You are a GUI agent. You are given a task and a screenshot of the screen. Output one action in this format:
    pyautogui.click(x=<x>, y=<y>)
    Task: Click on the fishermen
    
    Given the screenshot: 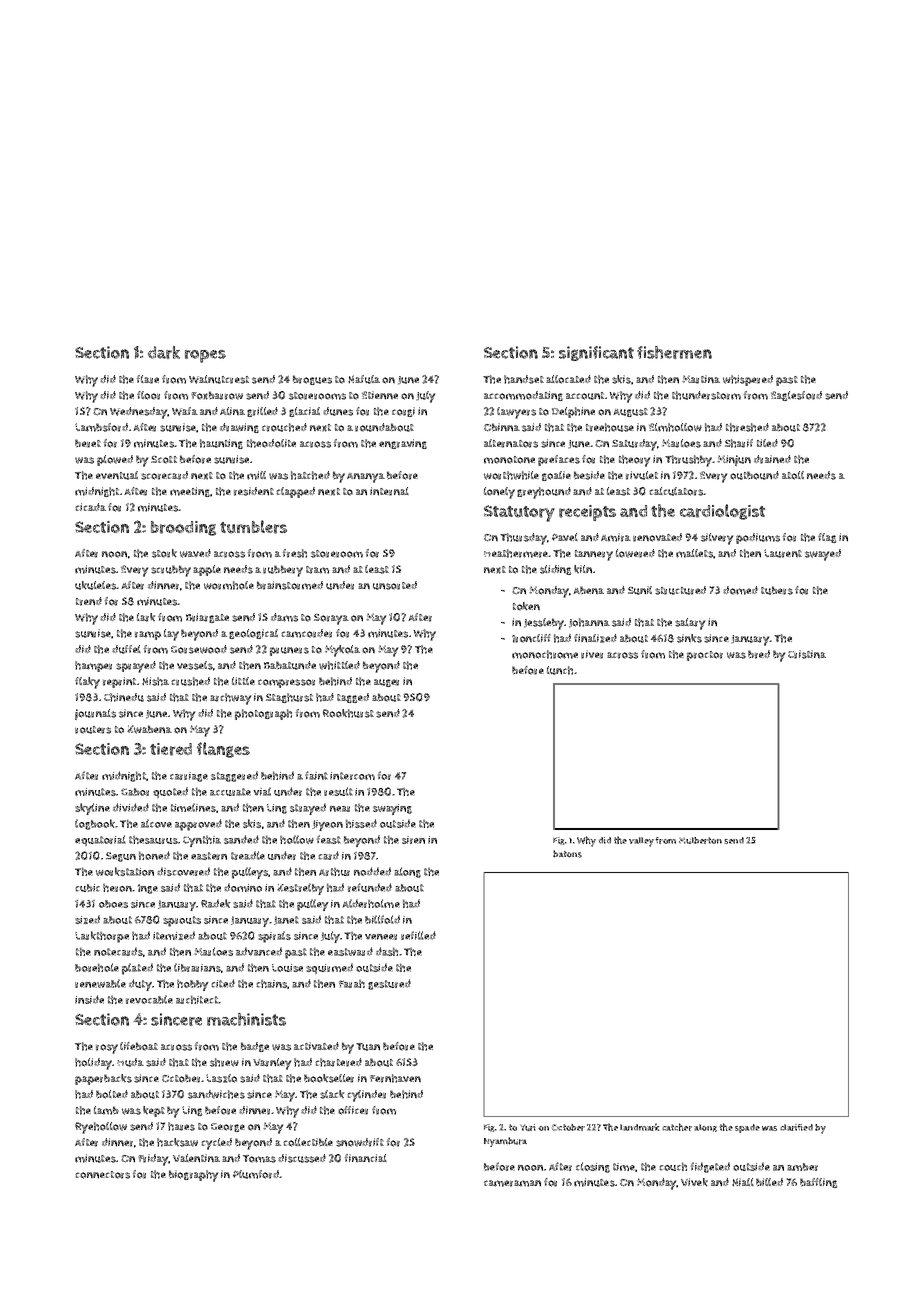 What is the action you would take?
    pyautogui.click(x=674, y=352)
